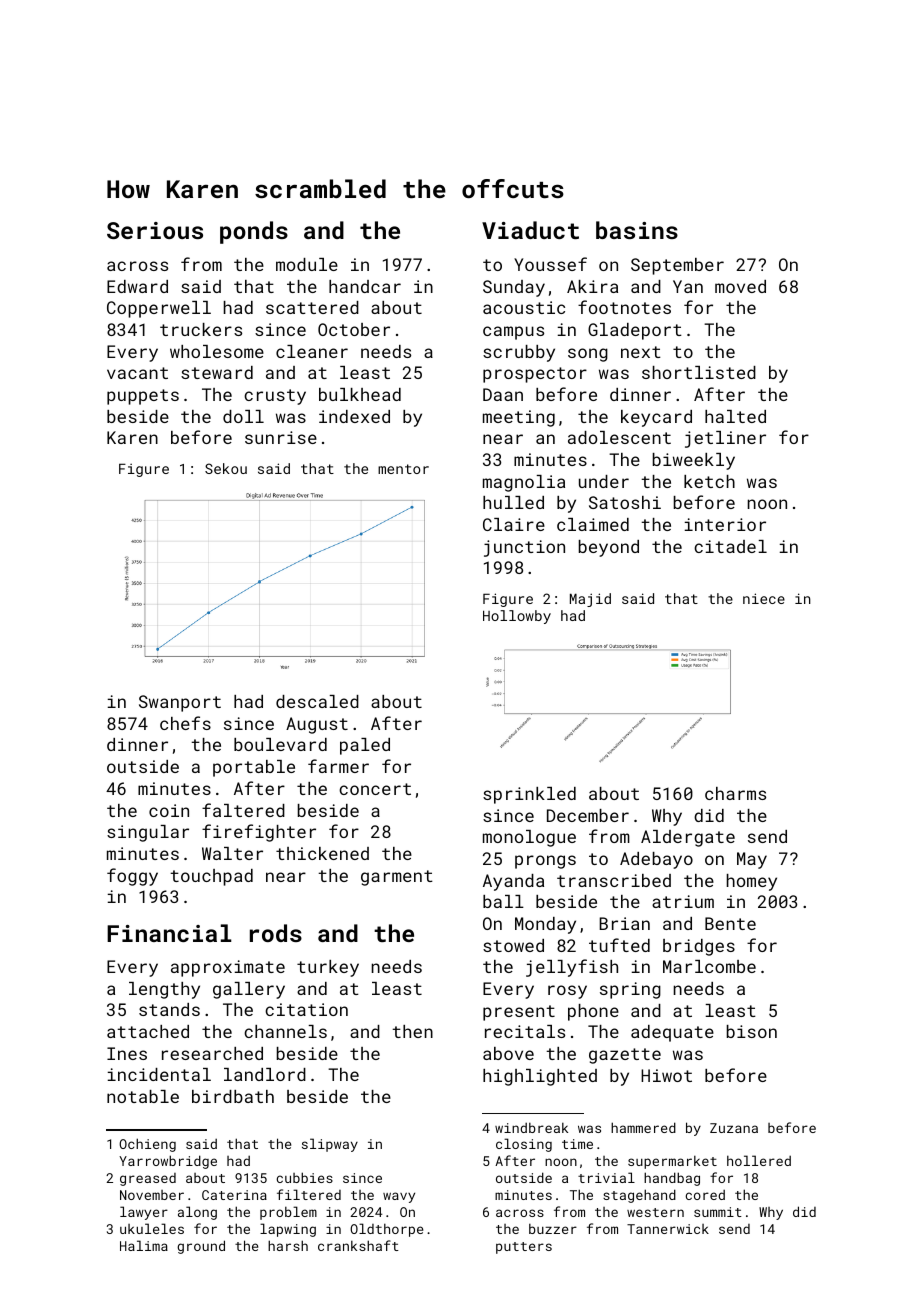 This screenshot has height=1311, width=924. I want to click on lawyer, so click(144, 1213).
